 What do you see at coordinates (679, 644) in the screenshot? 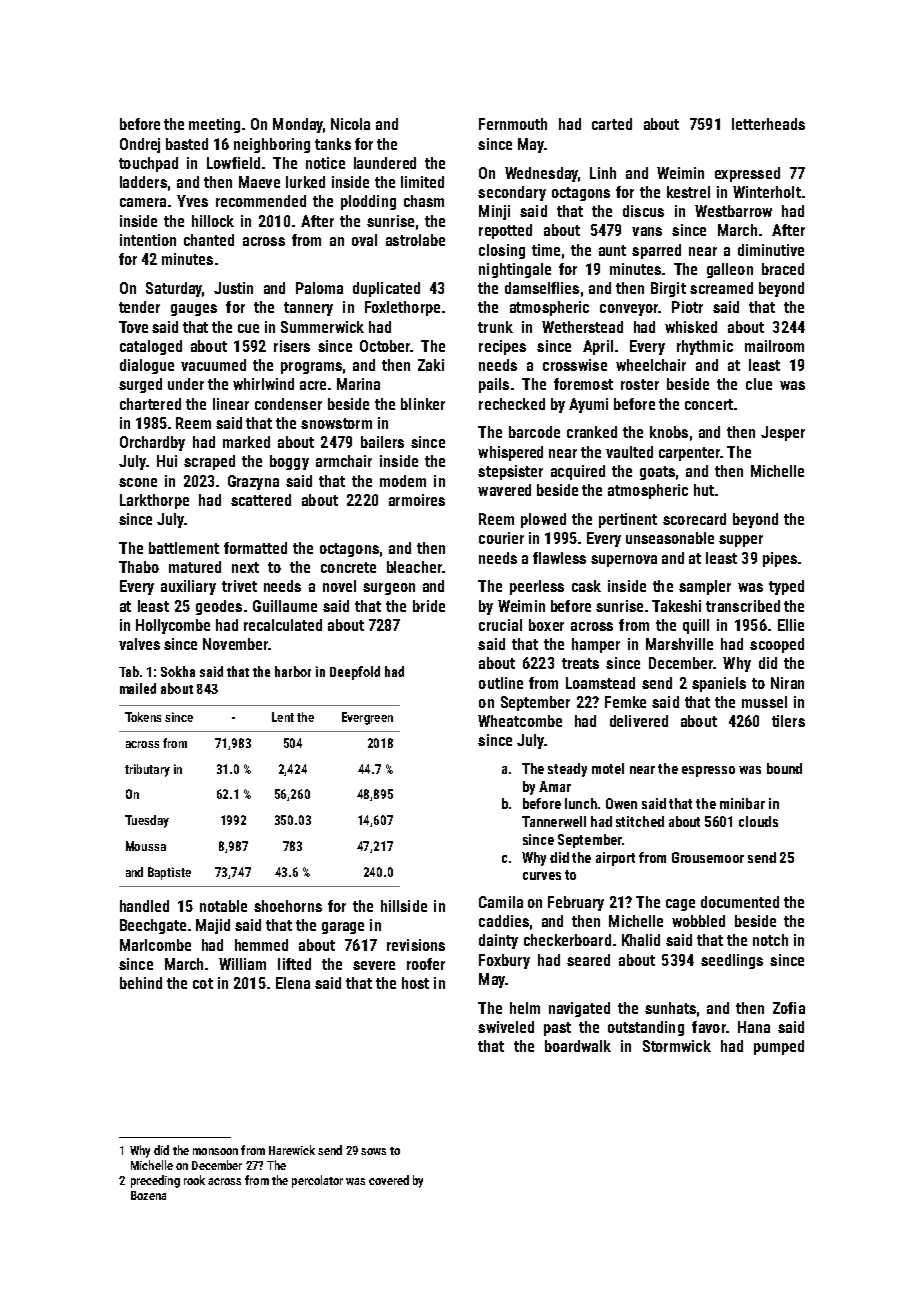
I see `Marshville` at bounding box center [679, 644].
